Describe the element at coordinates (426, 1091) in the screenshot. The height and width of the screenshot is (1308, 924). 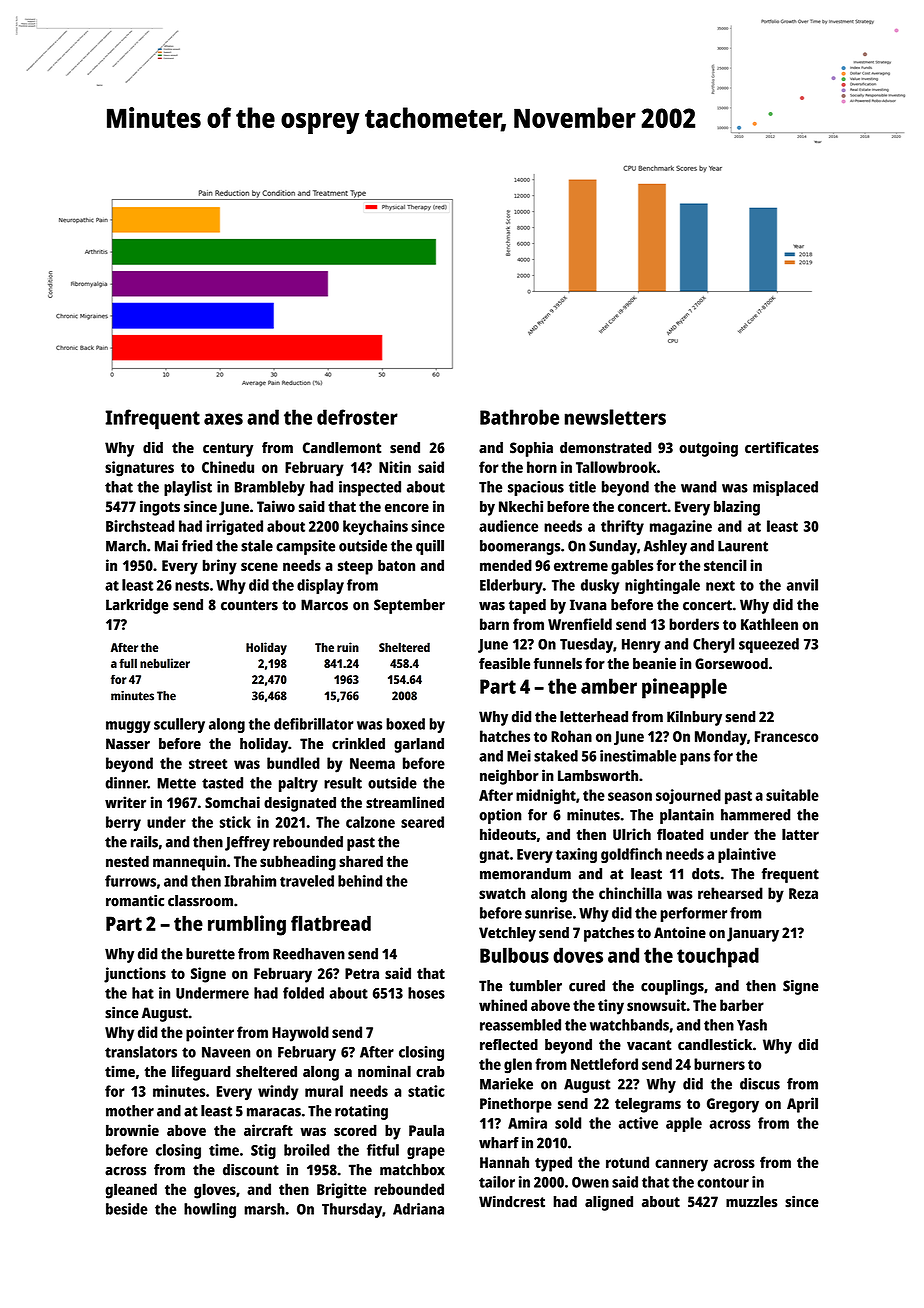
I see `static` at that location.
